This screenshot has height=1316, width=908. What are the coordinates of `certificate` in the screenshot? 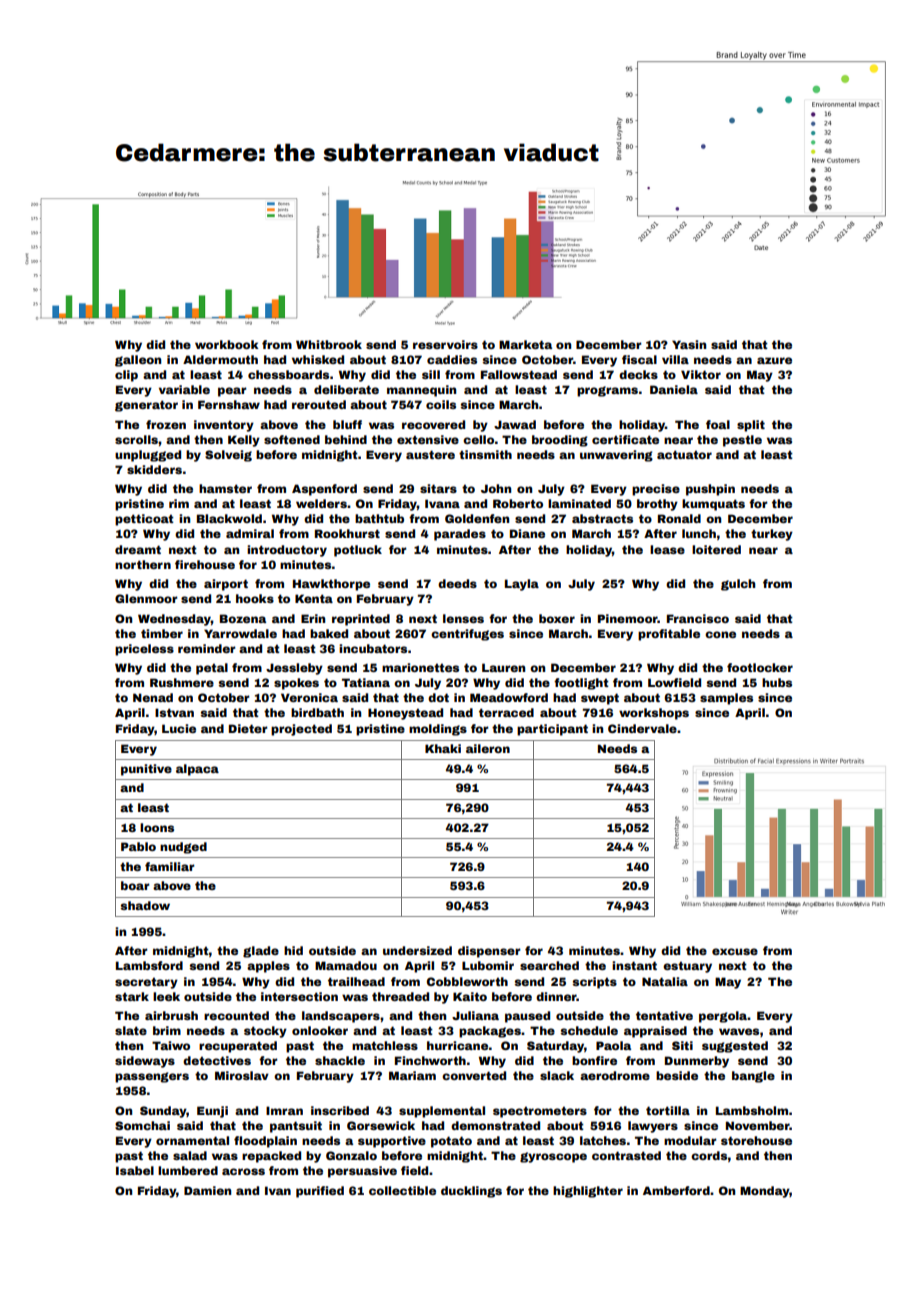 It's located at (625, 439).
